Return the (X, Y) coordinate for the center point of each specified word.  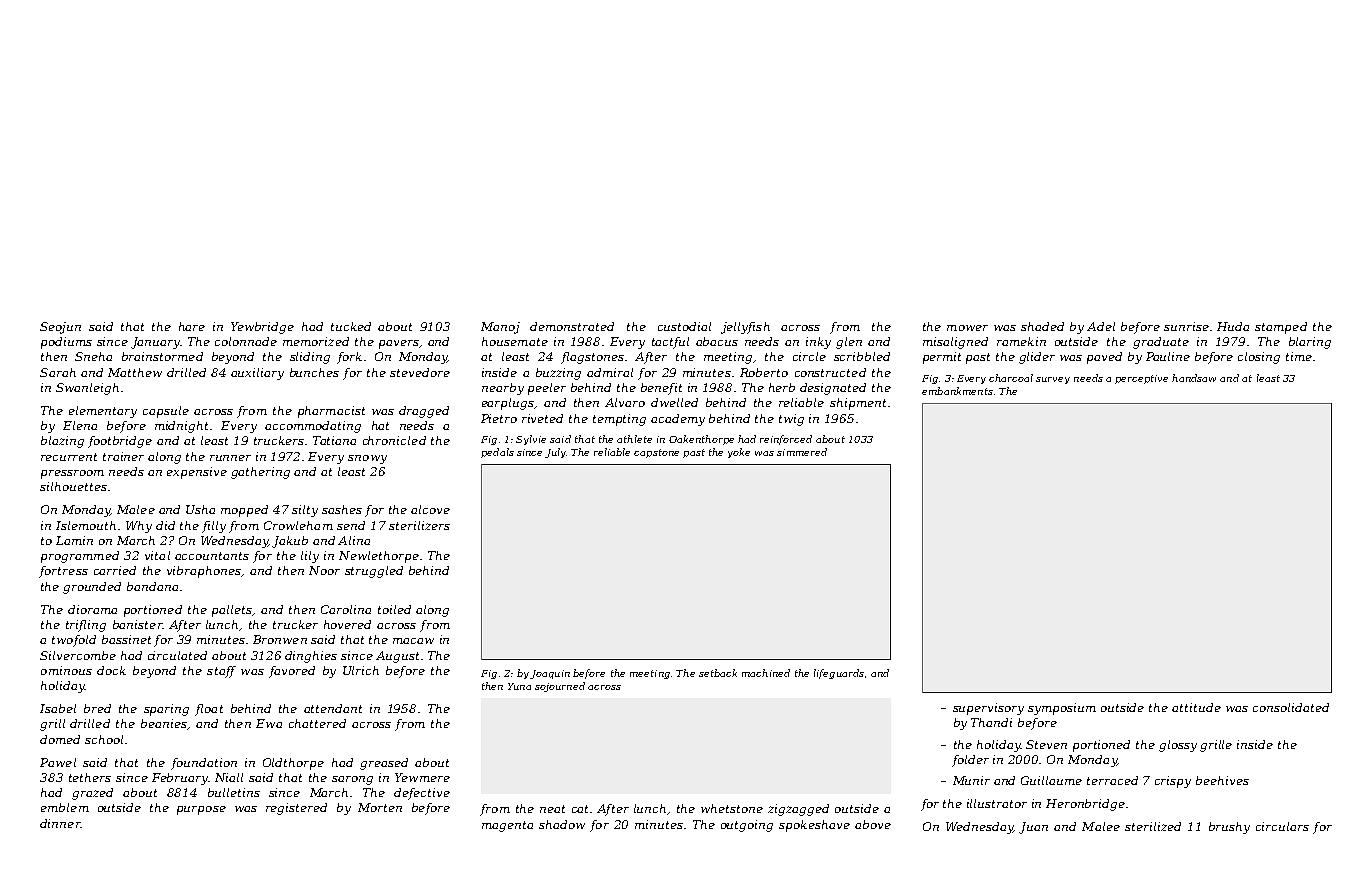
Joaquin (550, 674)
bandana (152, 586)
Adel (1101, 326)
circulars (1282, 826)
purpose (201, 810)
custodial (684, 326)
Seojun (60, 328)
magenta (507, 826)
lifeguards (839, 674)
